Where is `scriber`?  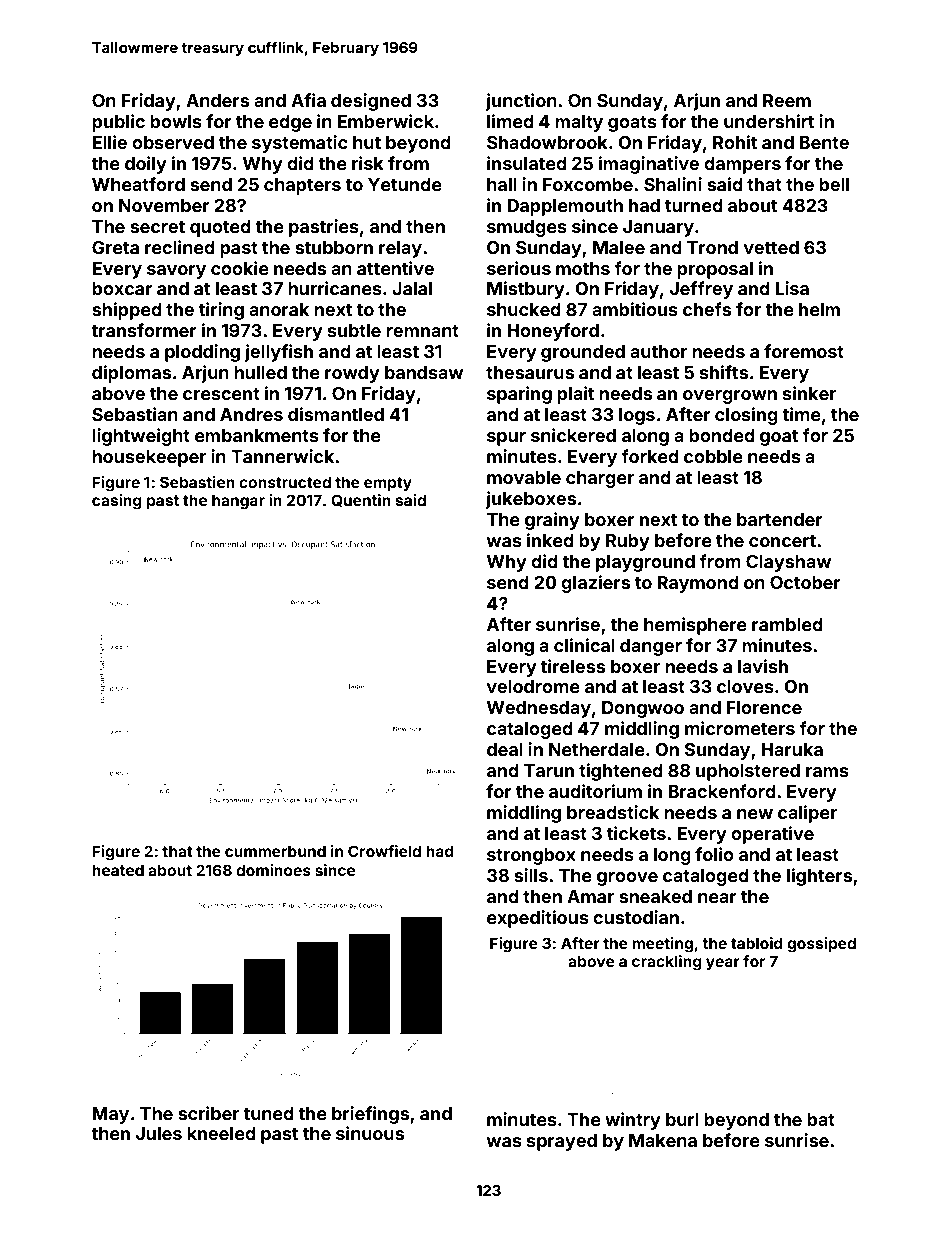 scriber is located at coordinates (208, 1113).
